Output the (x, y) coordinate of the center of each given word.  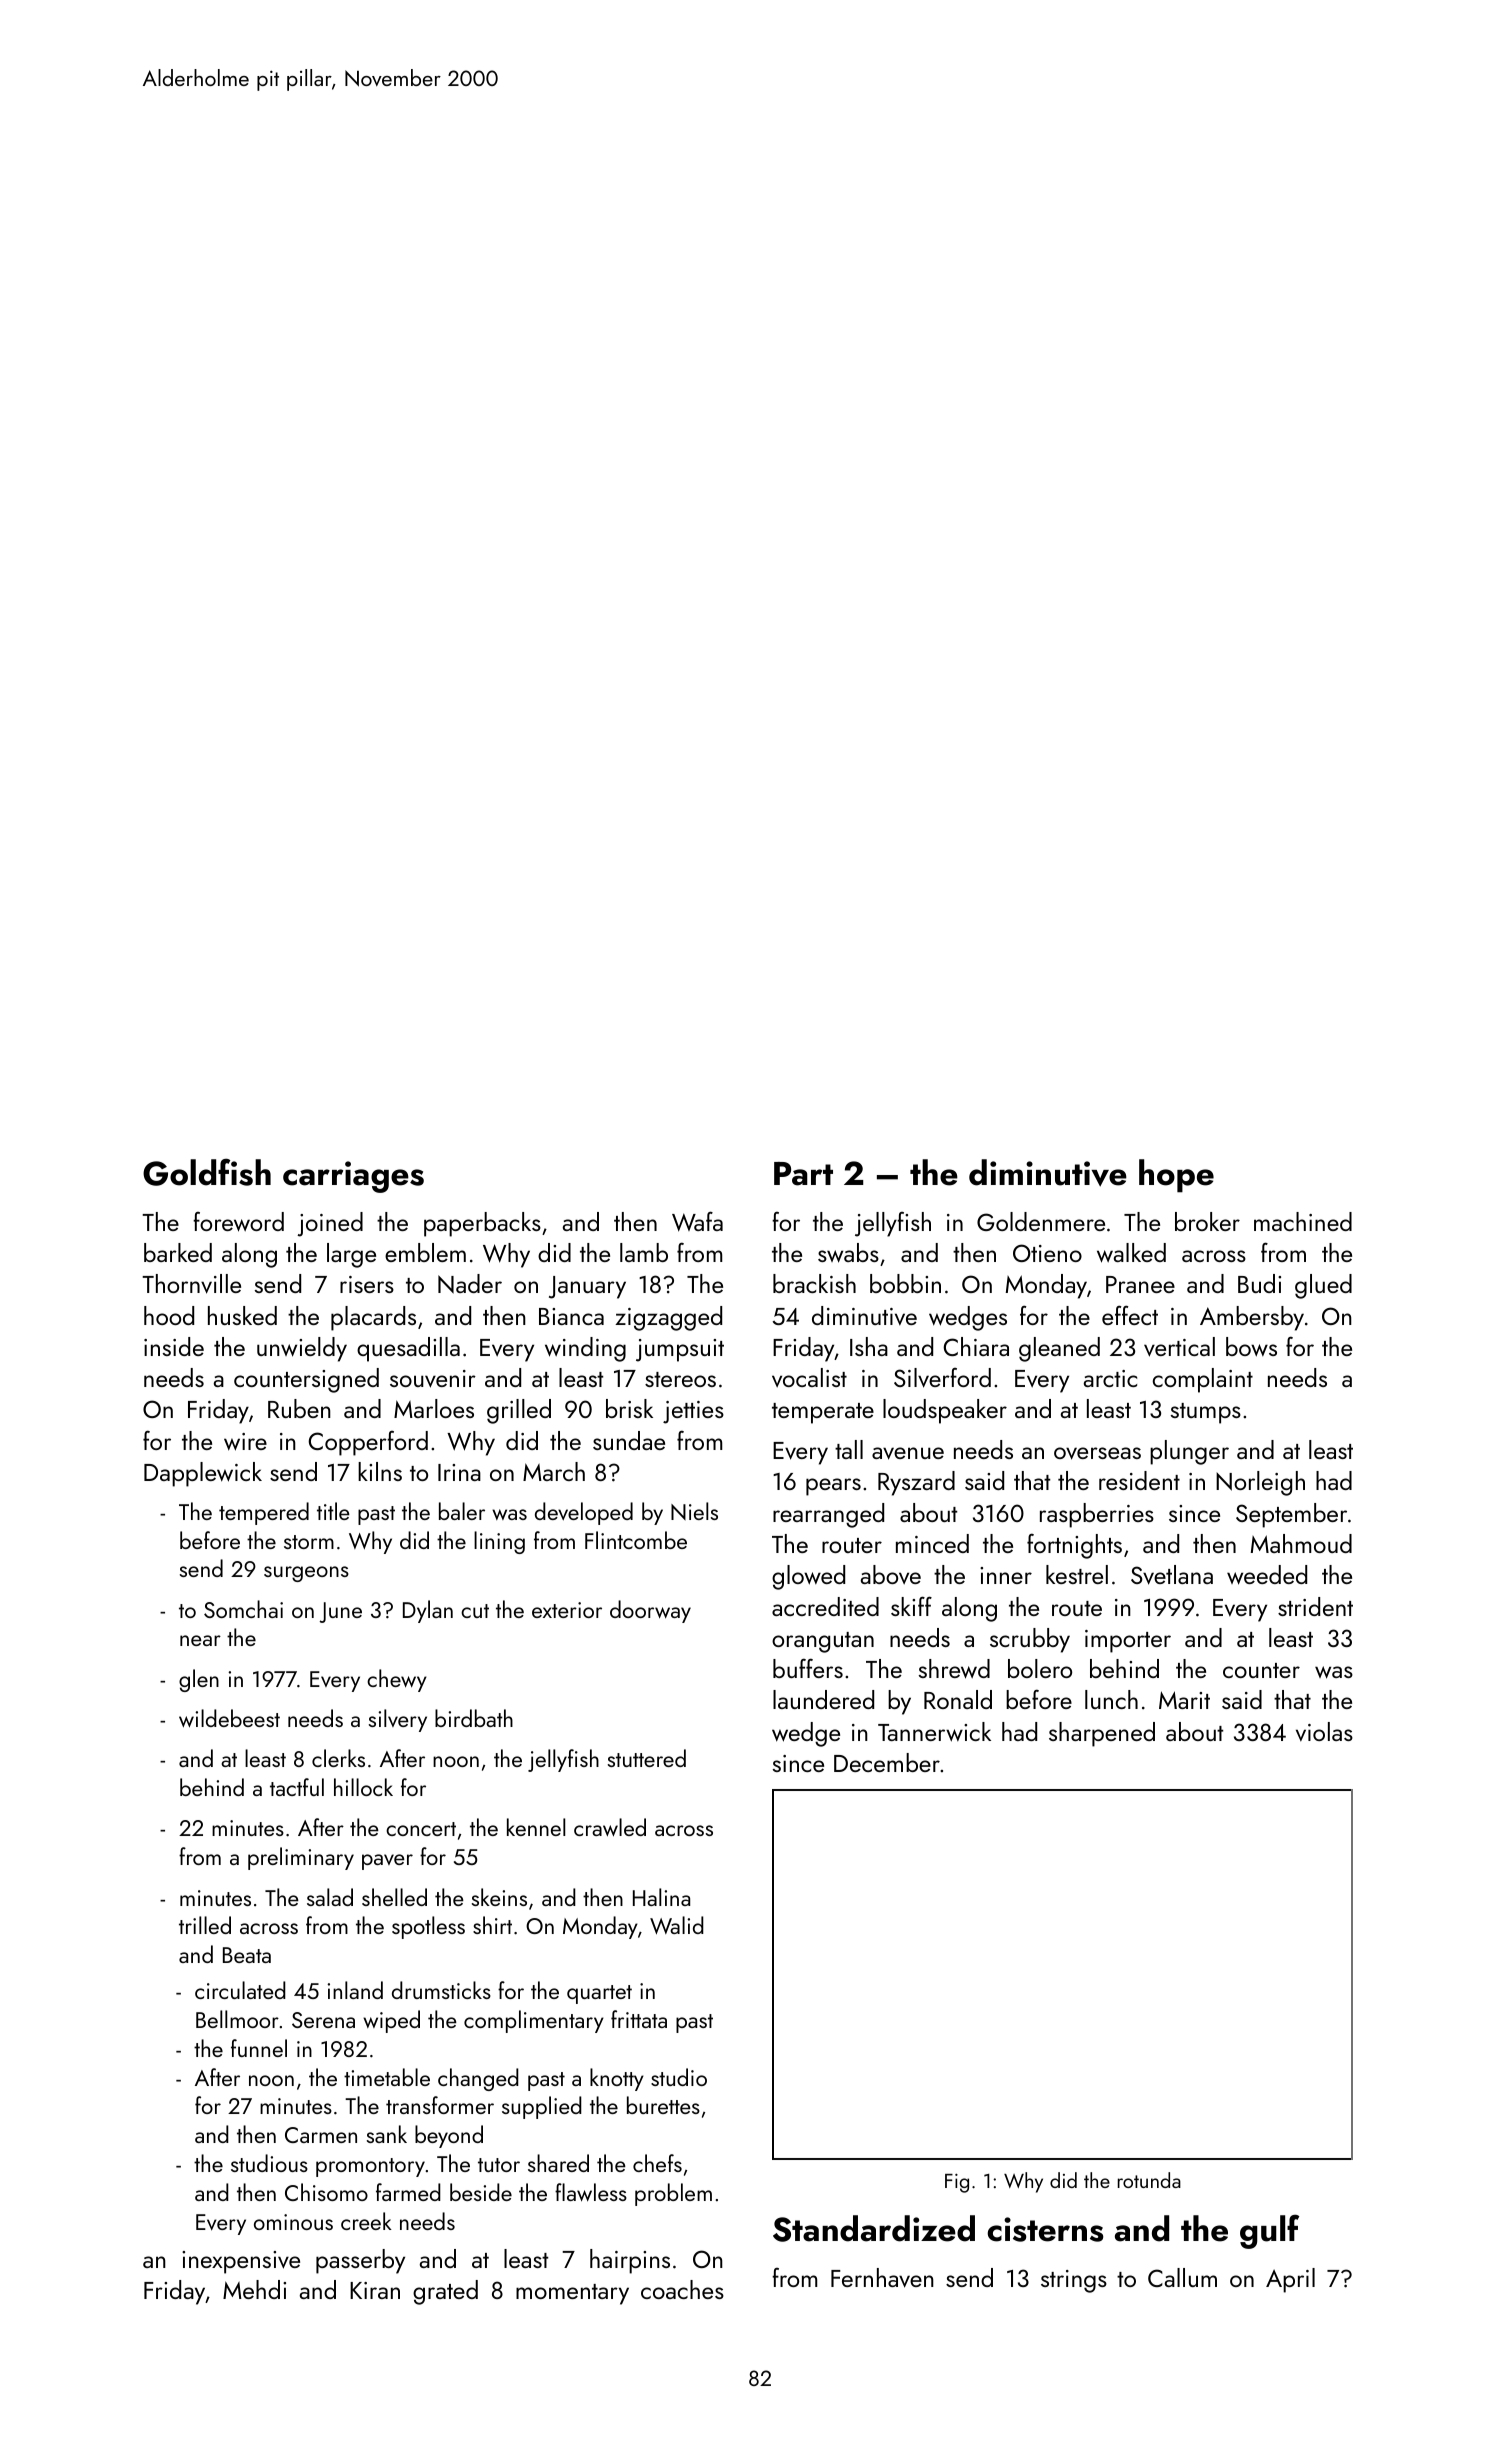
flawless (591, 2192)
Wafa (697, 1221)
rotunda (1149, 2180)
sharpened (1102, 1734)
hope (1176, 1176)
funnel (259, 2048)
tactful (297, 1787)
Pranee (1140, 1284)
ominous (293, 2222)
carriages (353, 1177)
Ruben (299, 1408)
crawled (610, 1827)
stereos (680, 1379)
